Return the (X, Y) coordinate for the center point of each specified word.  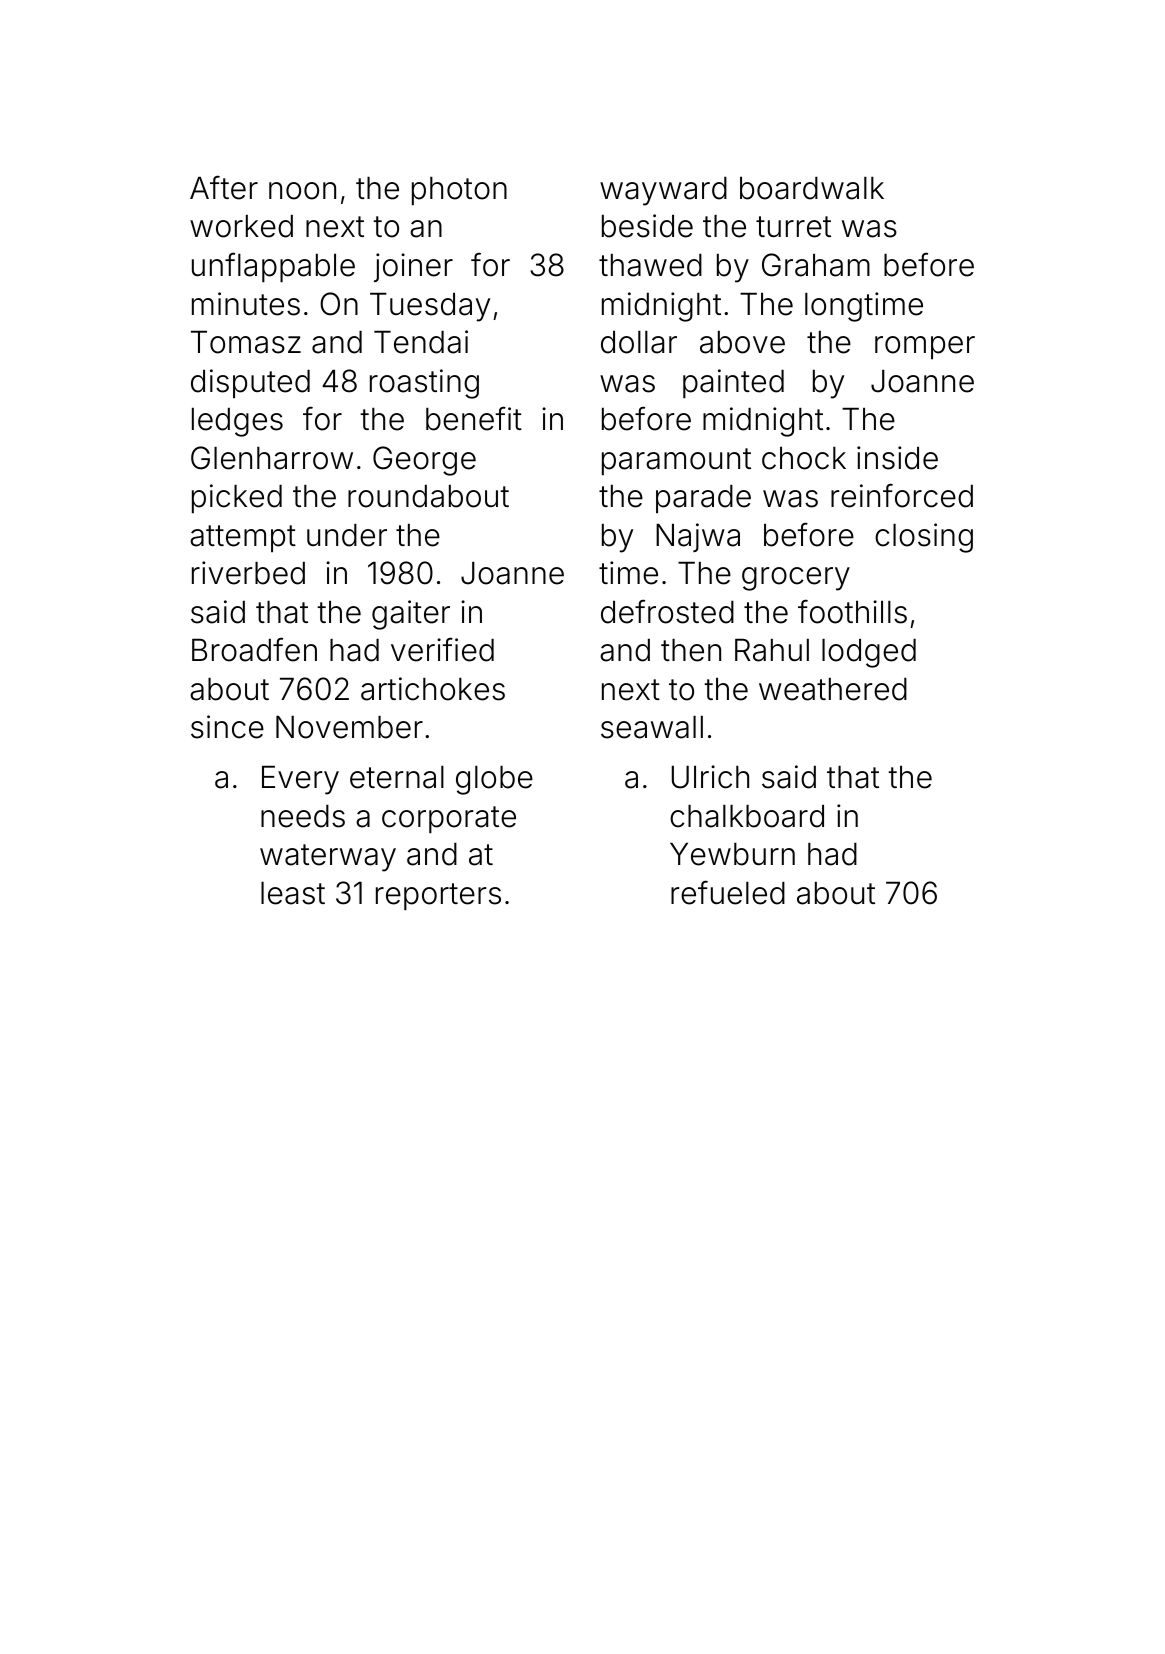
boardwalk (812, 188)
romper (925, 347)
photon (459, 191)
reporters (438, 896)
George (424, 461)
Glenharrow (272, 458)
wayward (663, 191)
